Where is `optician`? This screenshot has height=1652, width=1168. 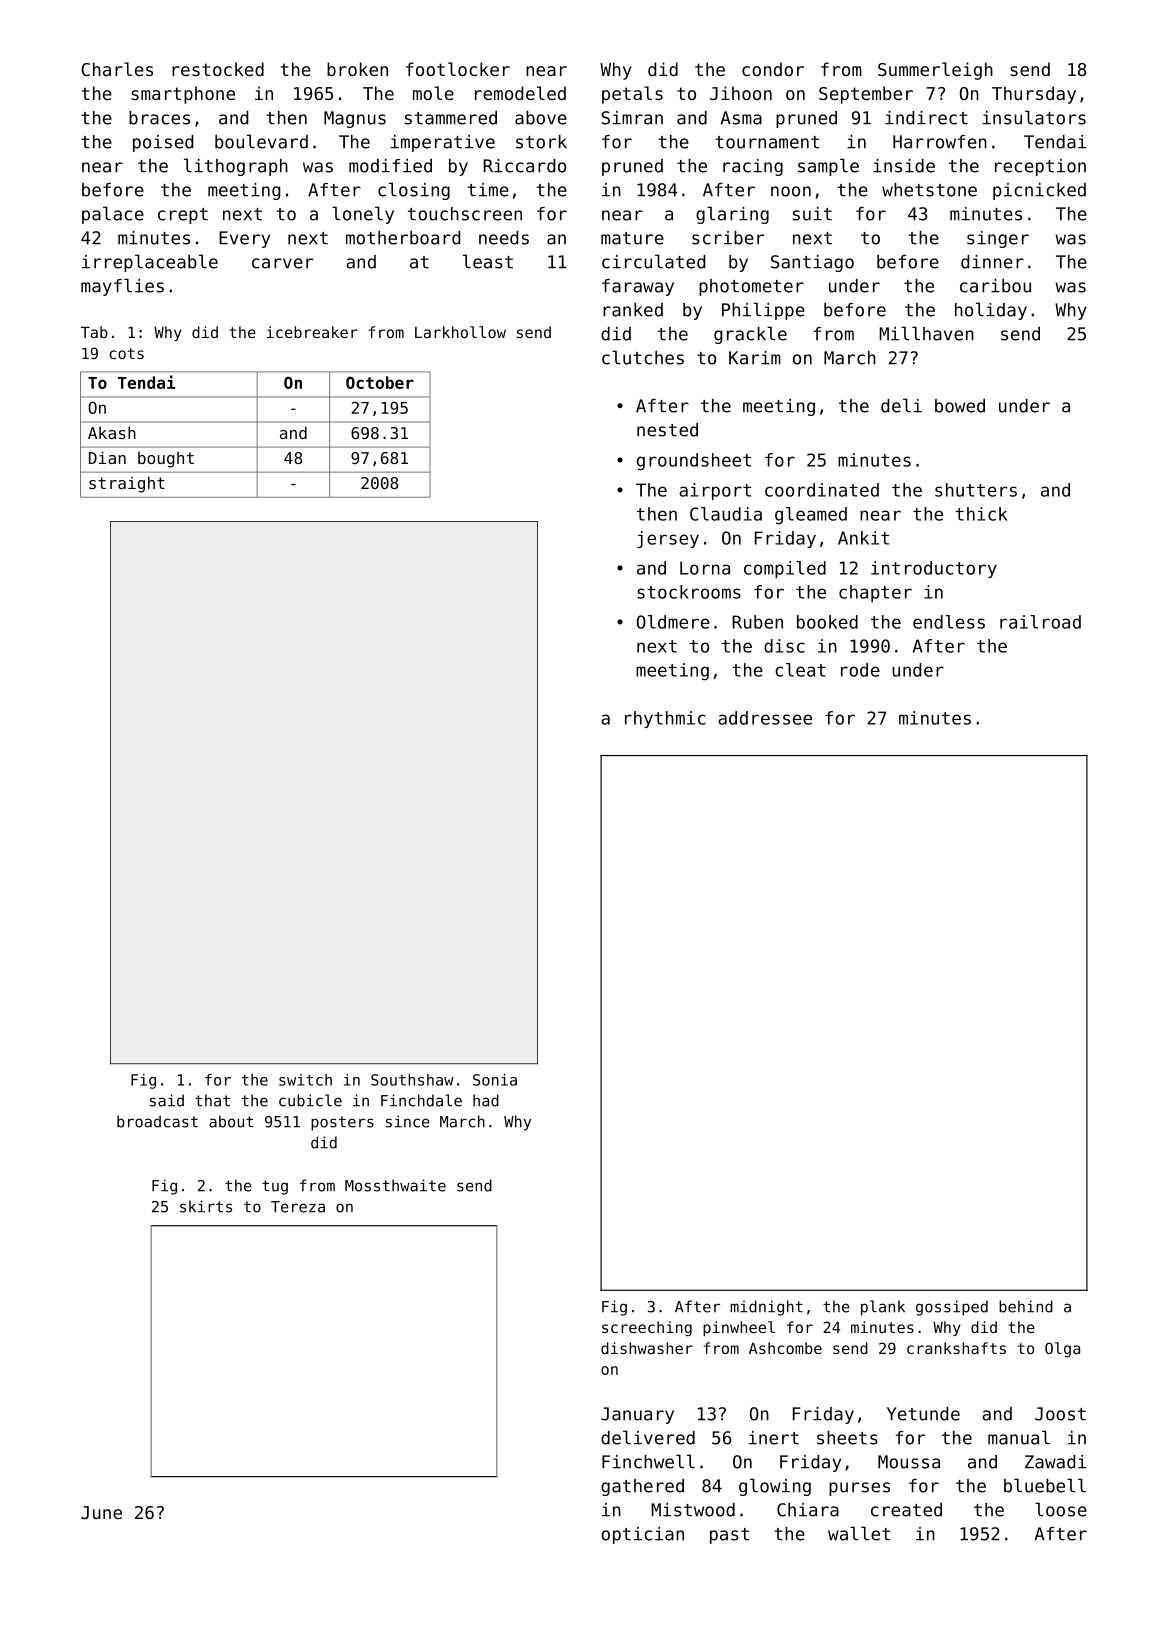 optician is located at coordinates (642, 1535).
